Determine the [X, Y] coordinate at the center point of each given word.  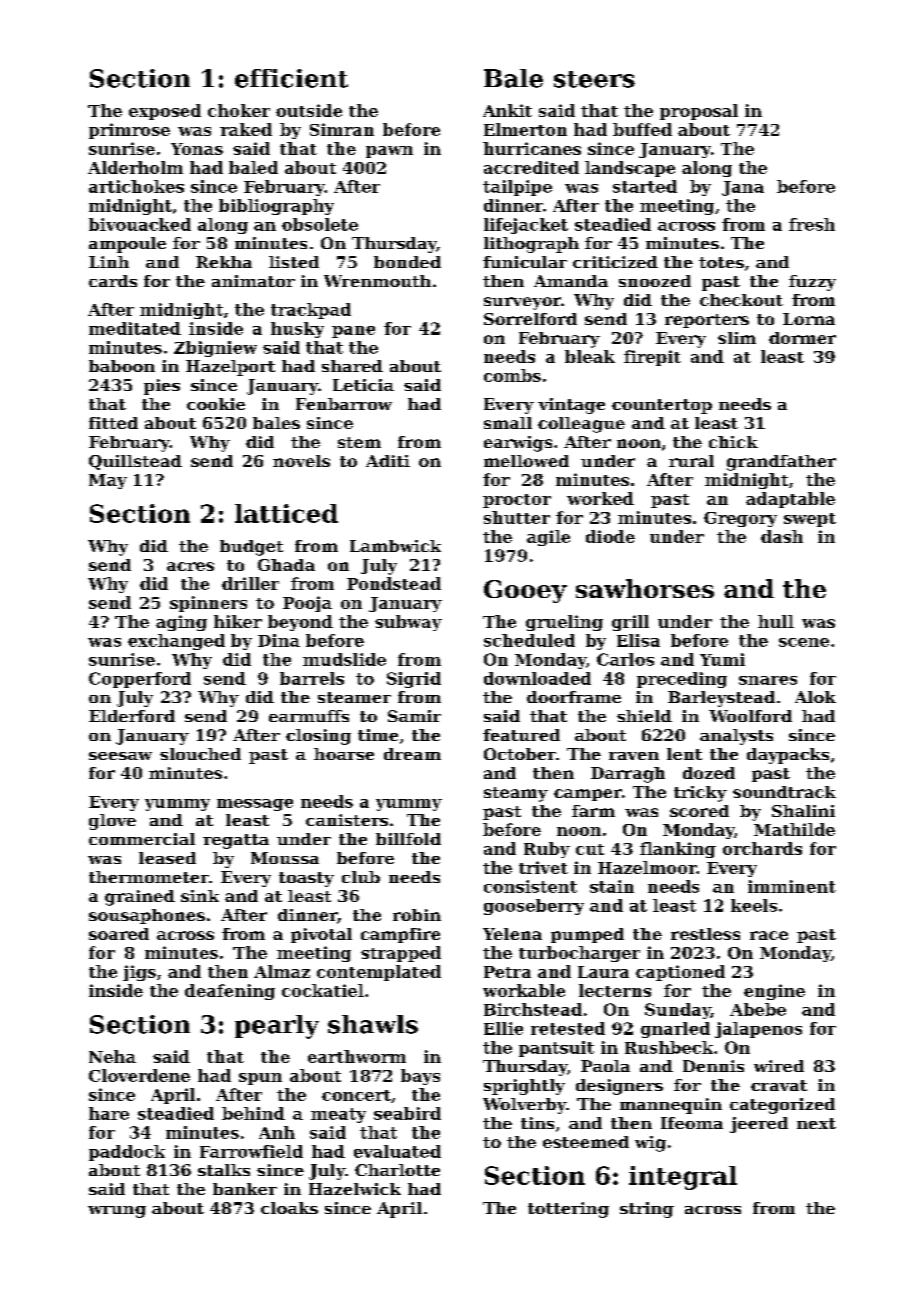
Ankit [507, 110]
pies [162, 387]
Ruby [547, 850]
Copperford [140, 680]
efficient [291, 78]
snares [768, 680]
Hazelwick [355, 1189]
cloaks [289, 1208]
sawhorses [645, 588]
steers [594, 79]
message [255, 805]
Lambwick [395, 546]
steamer [354, 697]
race [769, 935]
